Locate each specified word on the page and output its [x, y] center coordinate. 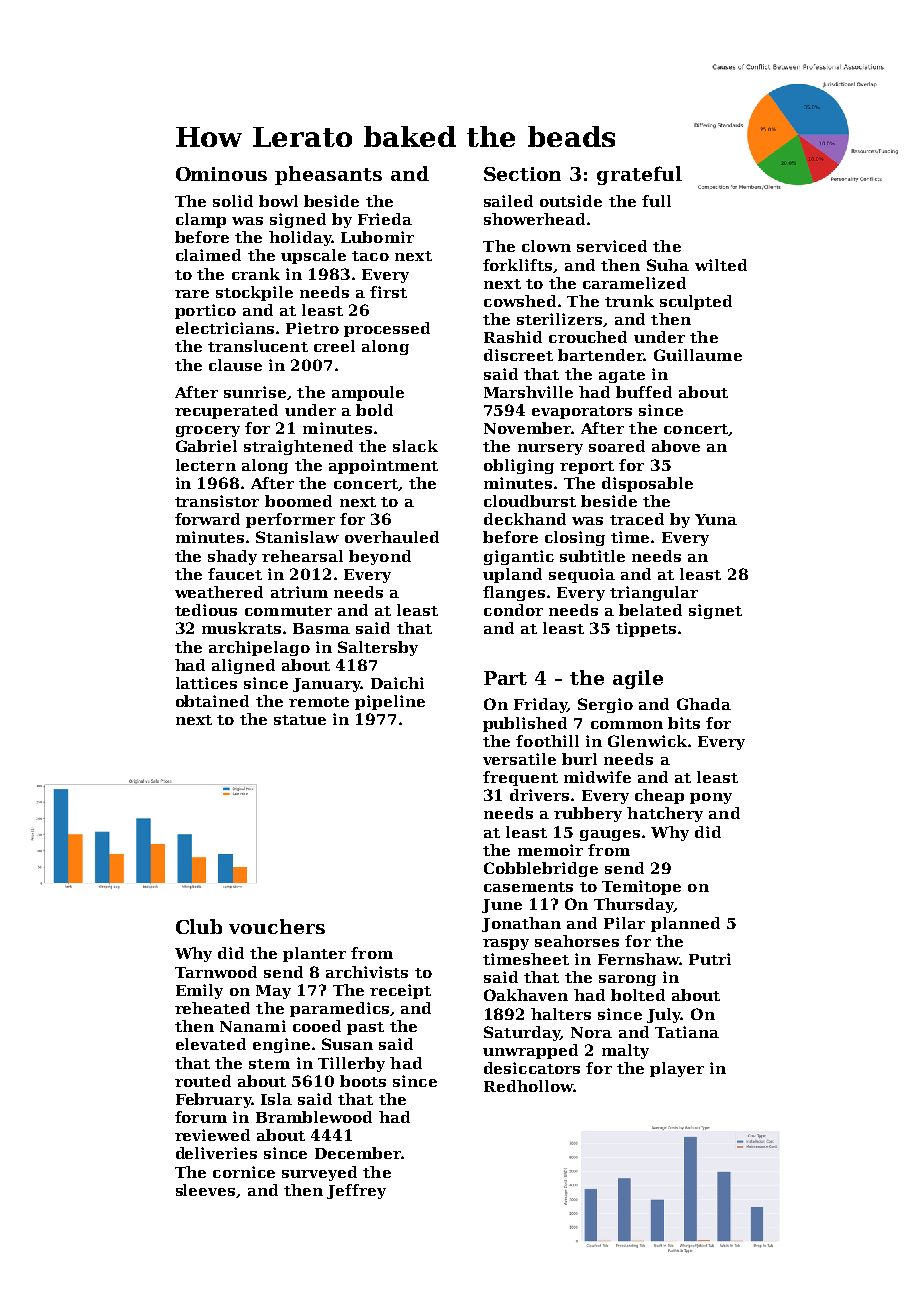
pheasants [328, 175]
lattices [206, 683]
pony [711, 798]
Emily [199, 991]
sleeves [205, 1190]
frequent [520, 778]
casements [528, 887]
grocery [208, 431]
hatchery [665, 814]
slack [415, 446]
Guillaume [698, 355]
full [656, 201]
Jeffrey [356, 1191]
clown [546, 246]
